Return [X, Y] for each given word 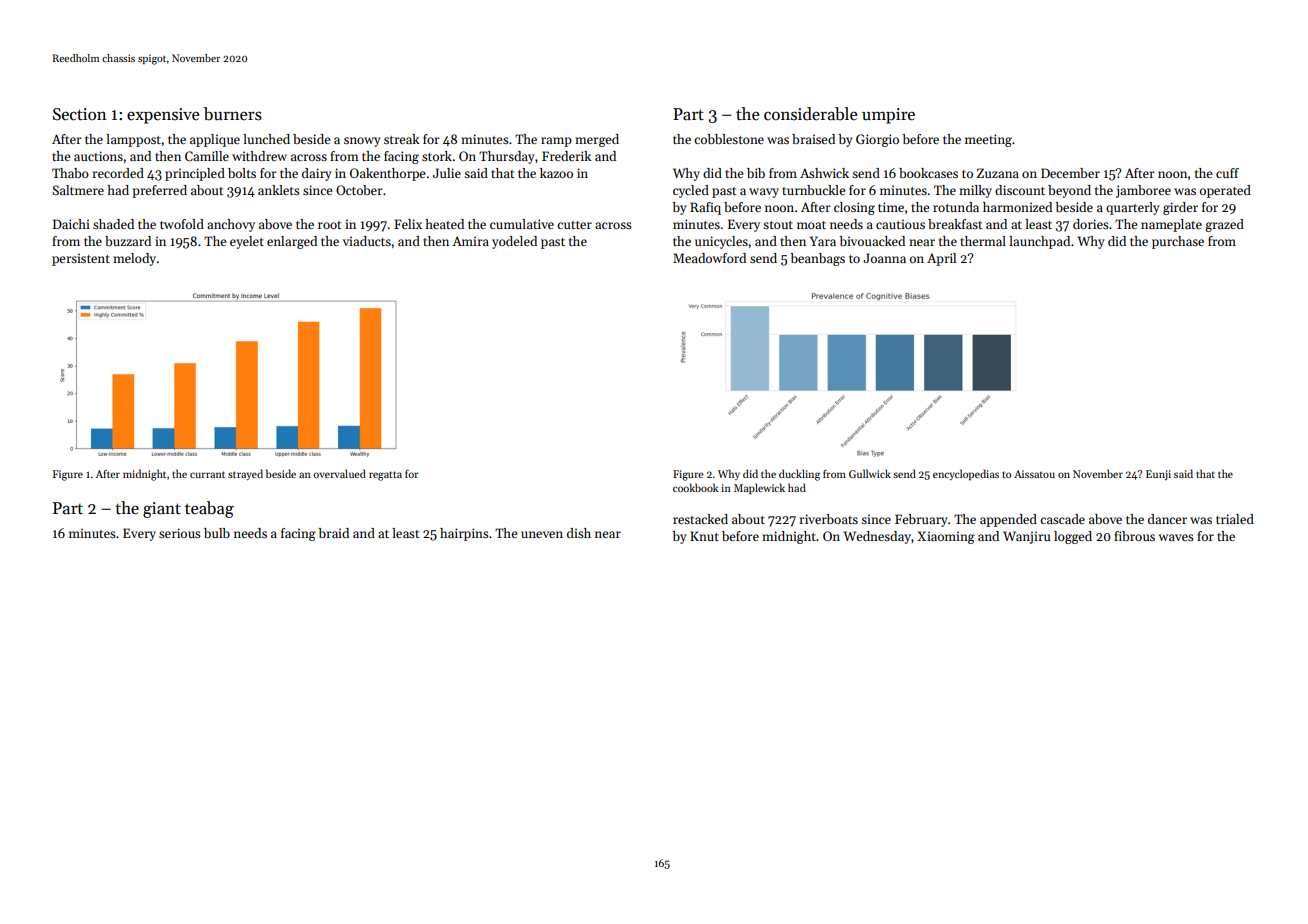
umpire [888, 116]
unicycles [721, 242]
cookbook [696, 487]
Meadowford [709, 258]
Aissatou [1034, 474]
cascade [1062, 519]
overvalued [339, 473]
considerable [810, 114]
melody [134, 259]
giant [162, 510]
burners [233, 114]
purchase [1178, 242]
